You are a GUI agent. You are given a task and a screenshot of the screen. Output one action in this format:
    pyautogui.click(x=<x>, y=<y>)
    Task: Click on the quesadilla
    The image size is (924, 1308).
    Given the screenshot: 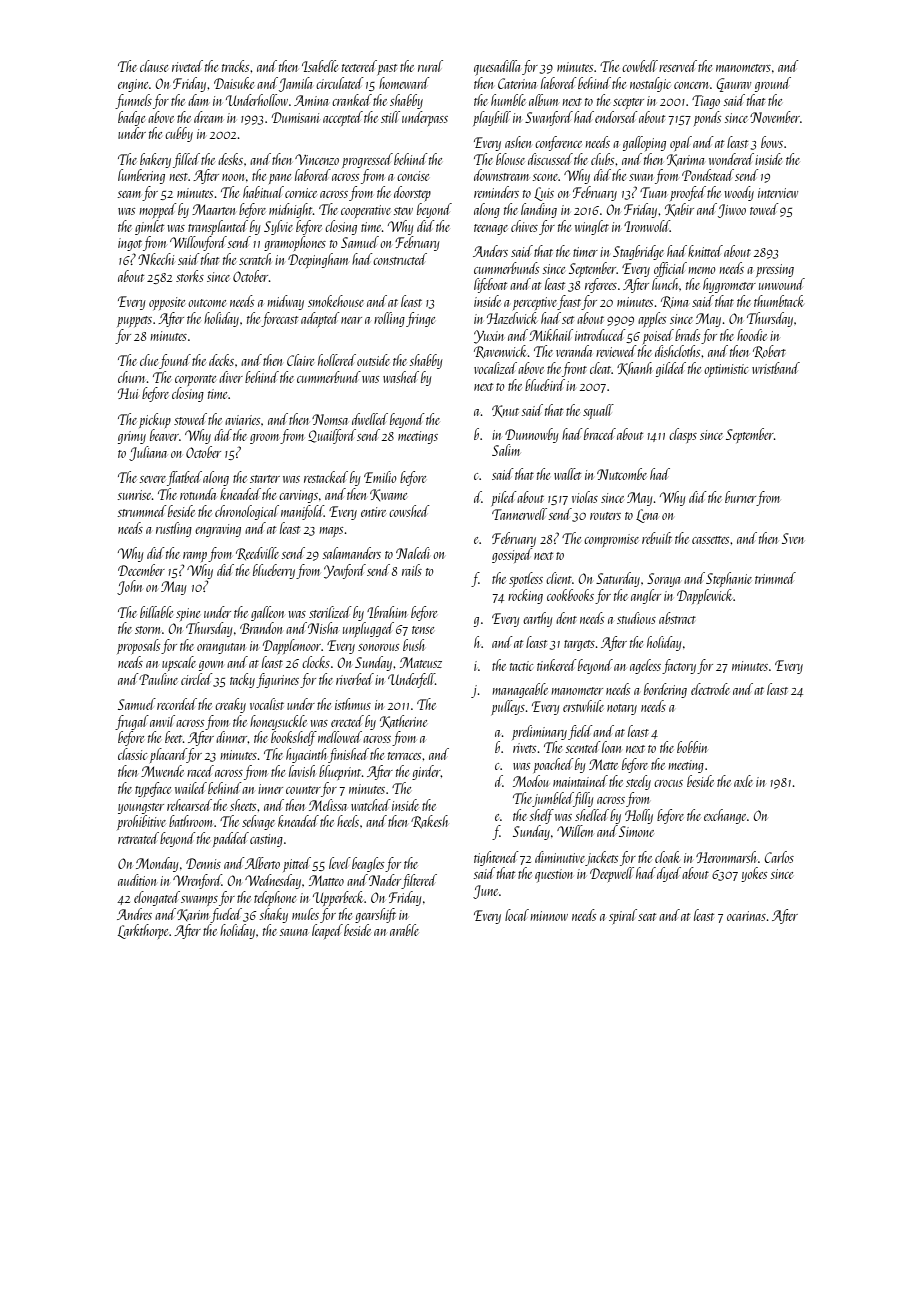 What is the action you would take?
    pyautogui.click(x=497, y=68)
